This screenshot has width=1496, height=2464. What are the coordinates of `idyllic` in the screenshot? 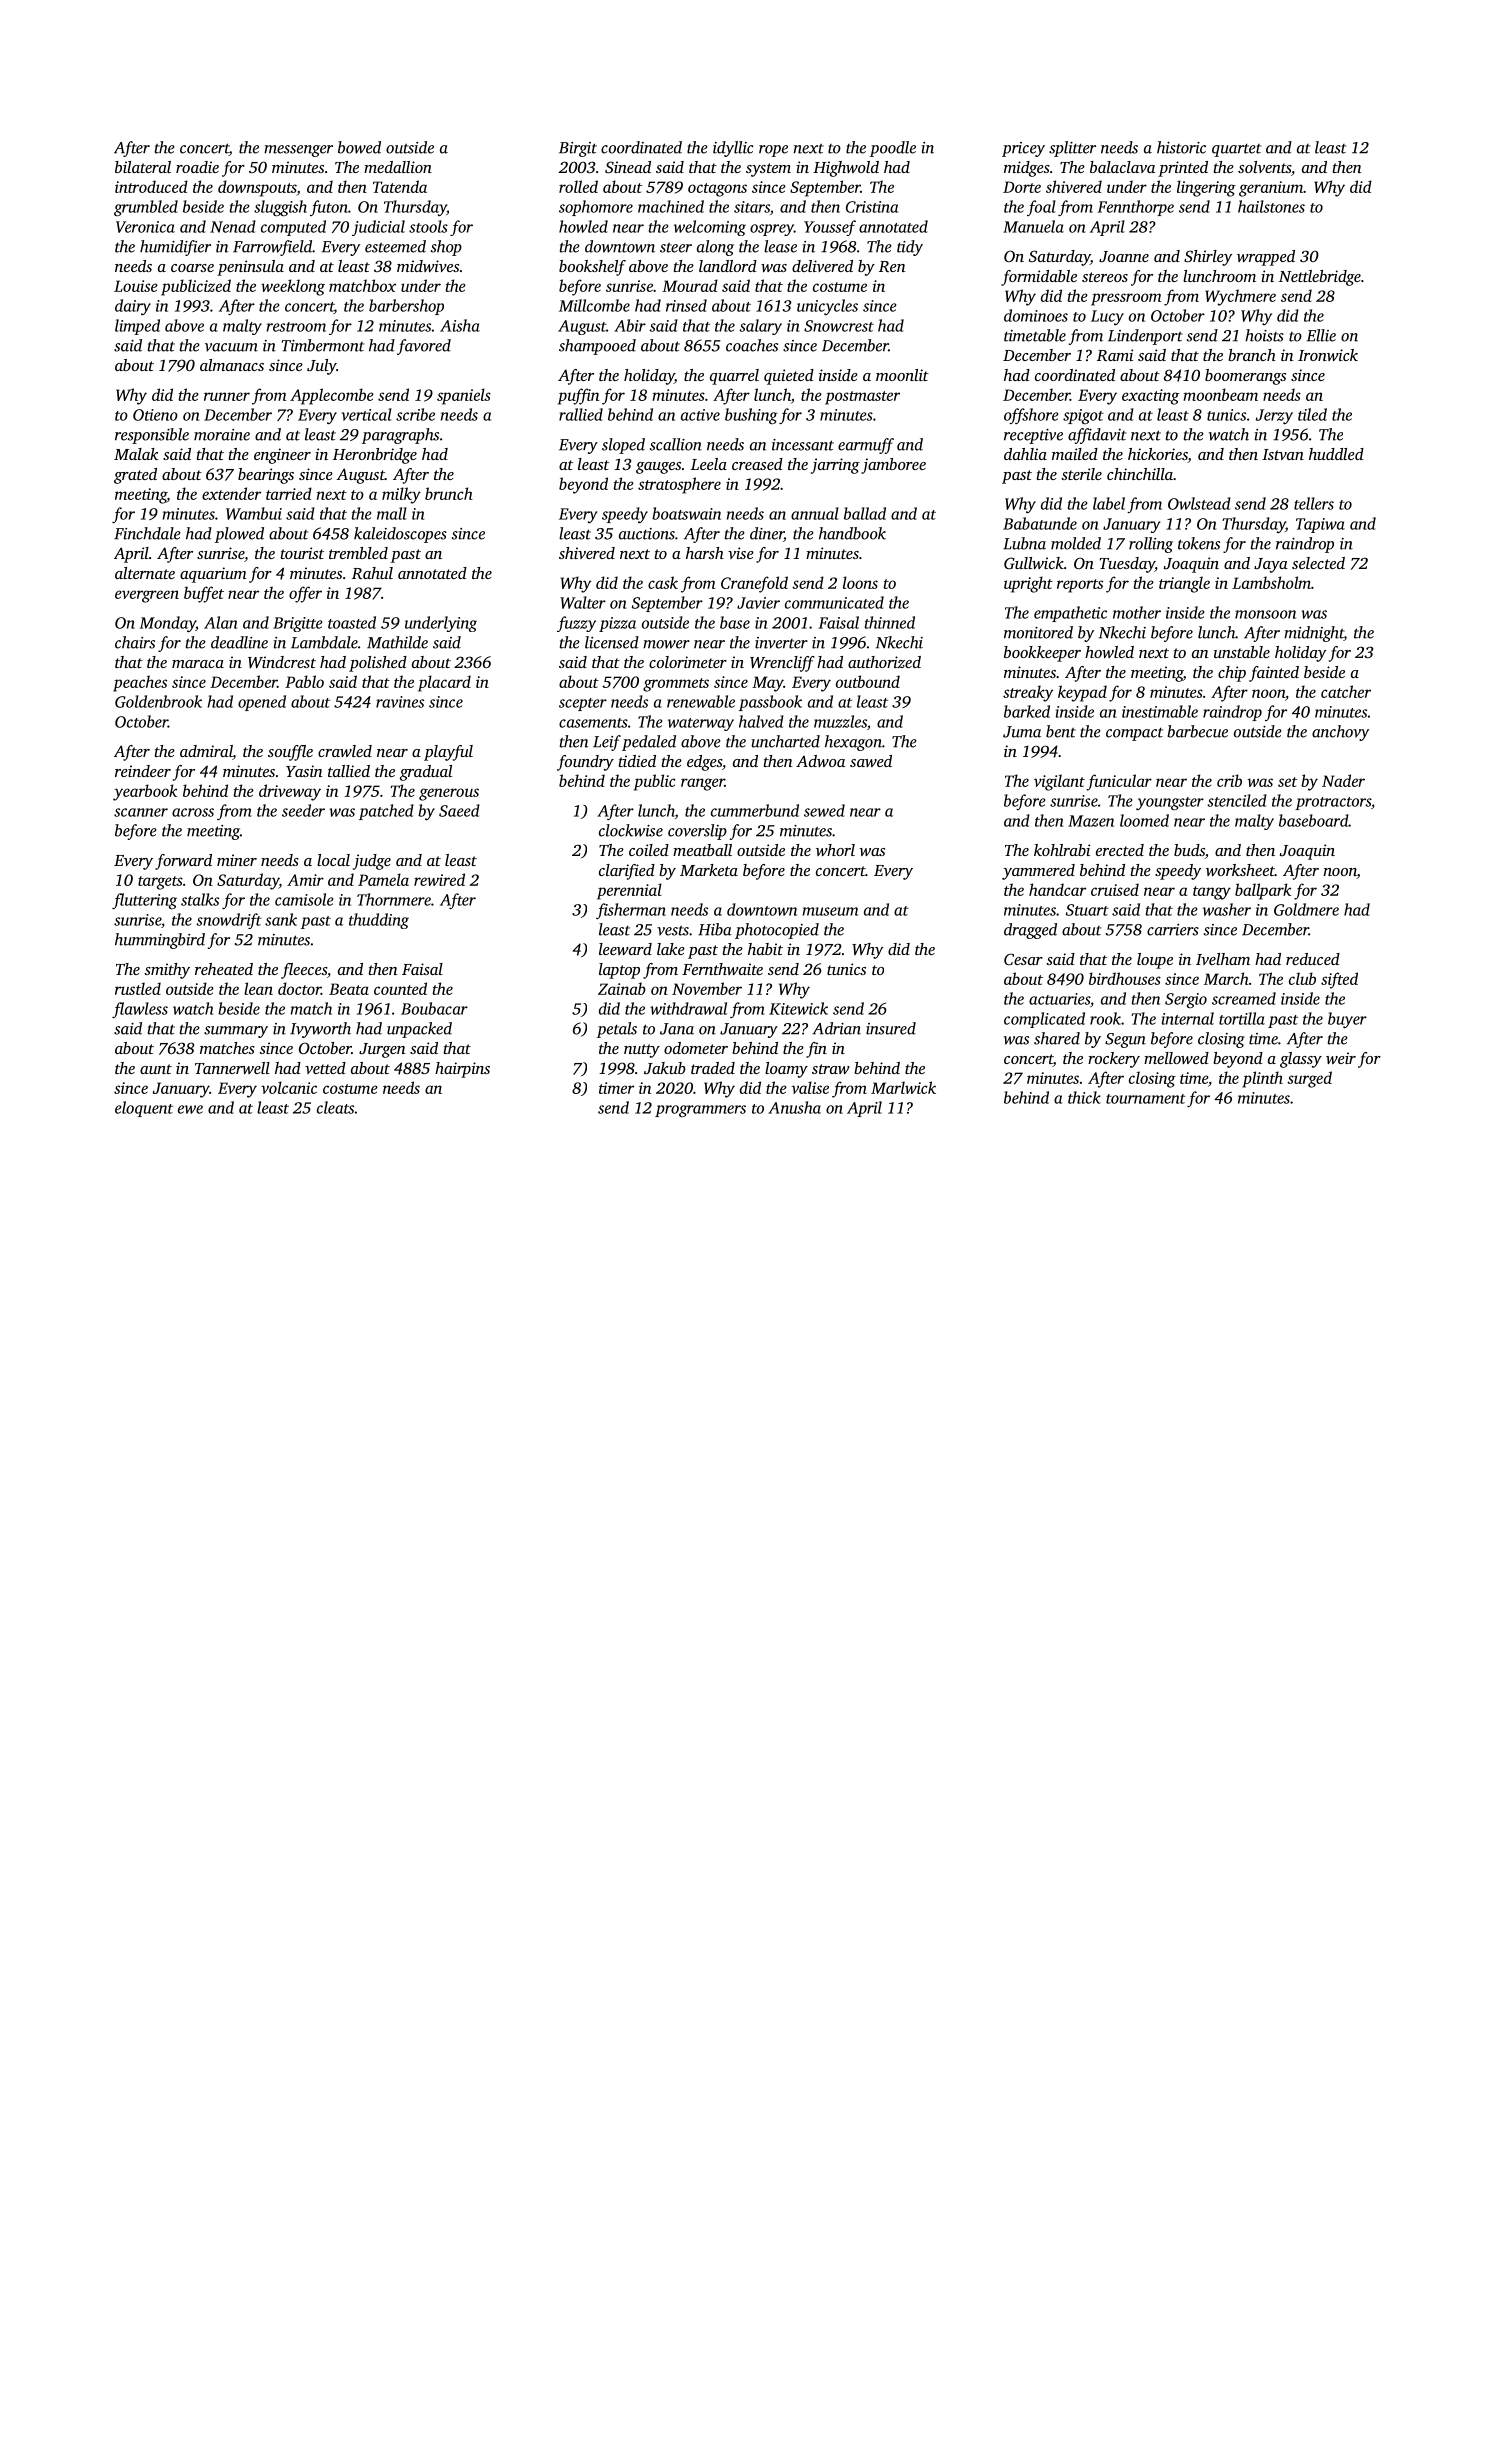 It's located at (733, 149).
